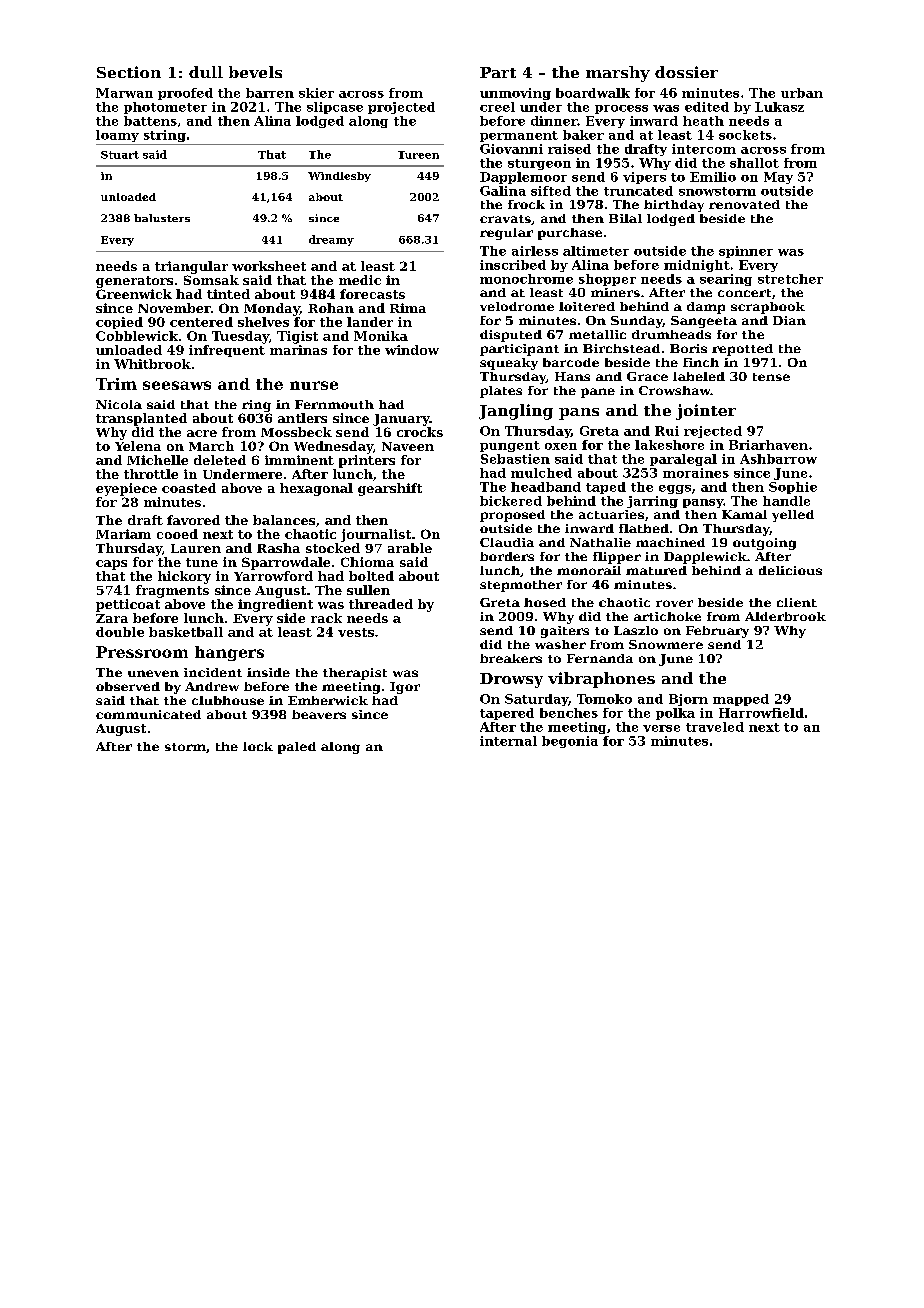 The image size is (924, 1308). What do you see at coordinates (319, 714) in the screenshot?
I see `beavers` at bounding box center [319, 714].
